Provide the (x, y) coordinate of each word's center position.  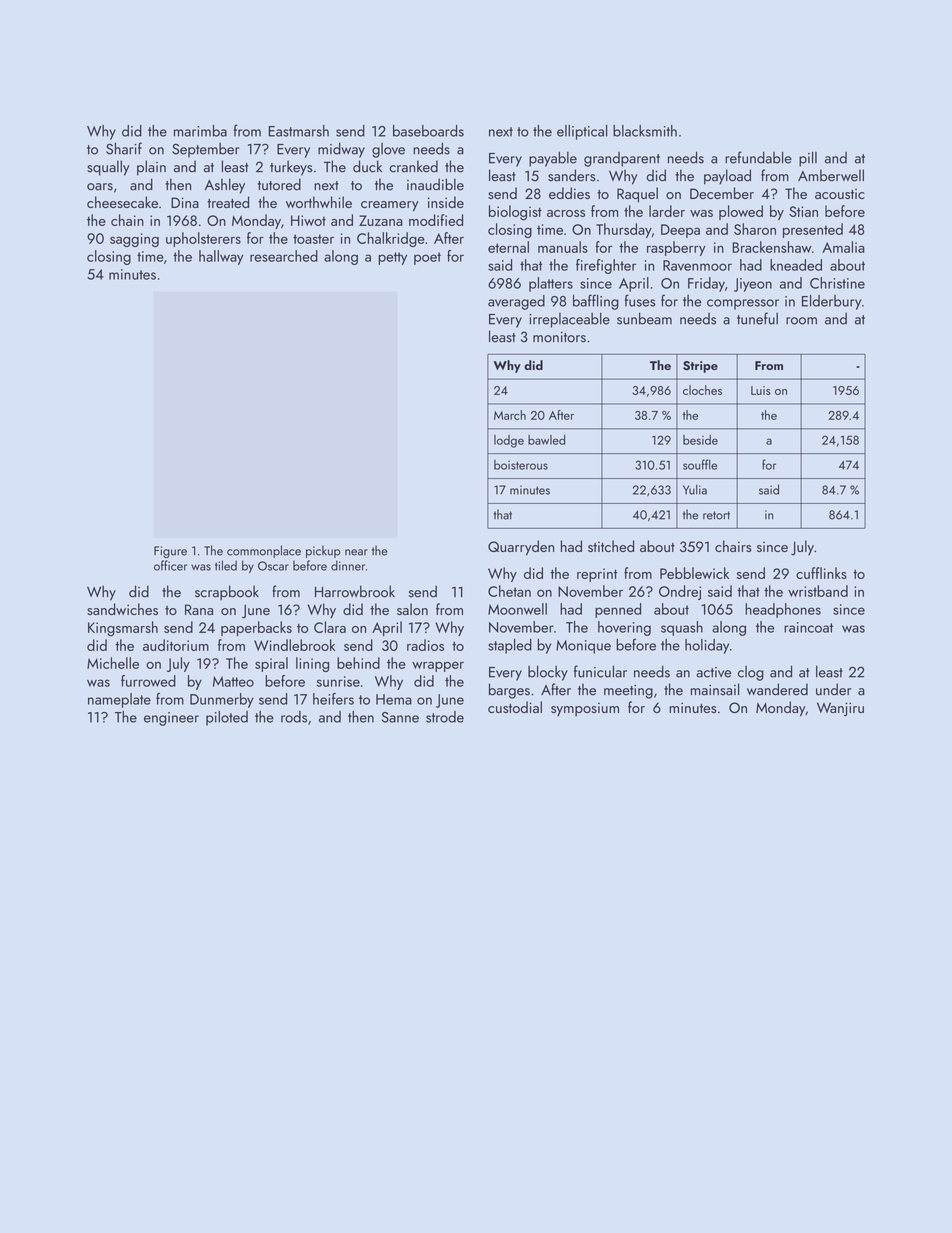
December (722, 193)
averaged (516, 302)
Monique (583, 647)
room (801, 321)
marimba (200, 131)
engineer (171, 719)
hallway (221, 257)
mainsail (715, 689)
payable (553, 159)
